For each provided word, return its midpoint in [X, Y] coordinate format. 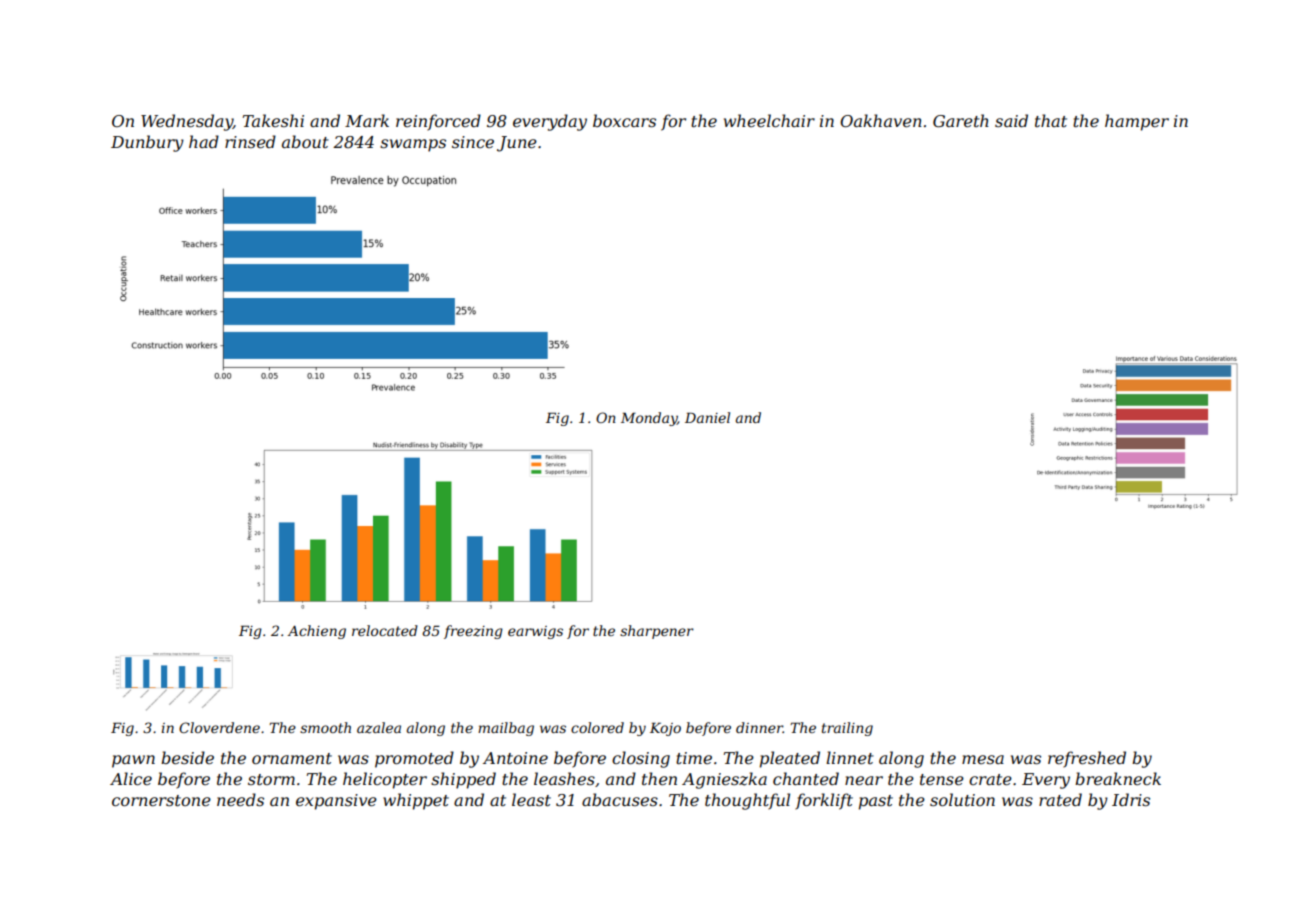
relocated [385, 630]
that [1051, 120]
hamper [1137, 122]
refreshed [1087, 759]
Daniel [707, 417]
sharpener [657, 632]
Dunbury [147, 143]
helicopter [385, 780]
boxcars [624, 120]
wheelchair [769, 120]
